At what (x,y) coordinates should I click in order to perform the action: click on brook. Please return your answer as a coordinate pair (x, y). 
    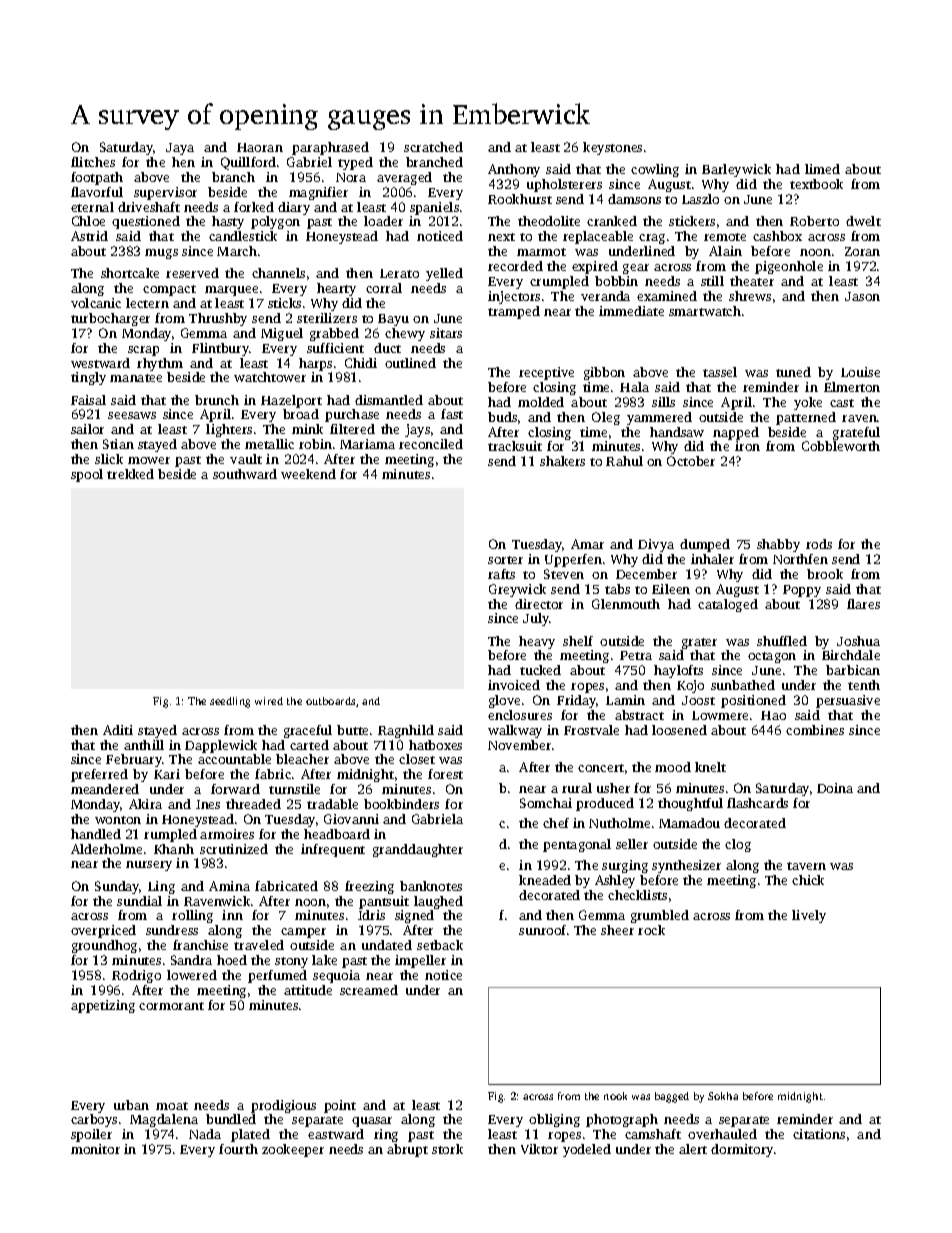
    Looking at the image, I should click on (825, 574).
